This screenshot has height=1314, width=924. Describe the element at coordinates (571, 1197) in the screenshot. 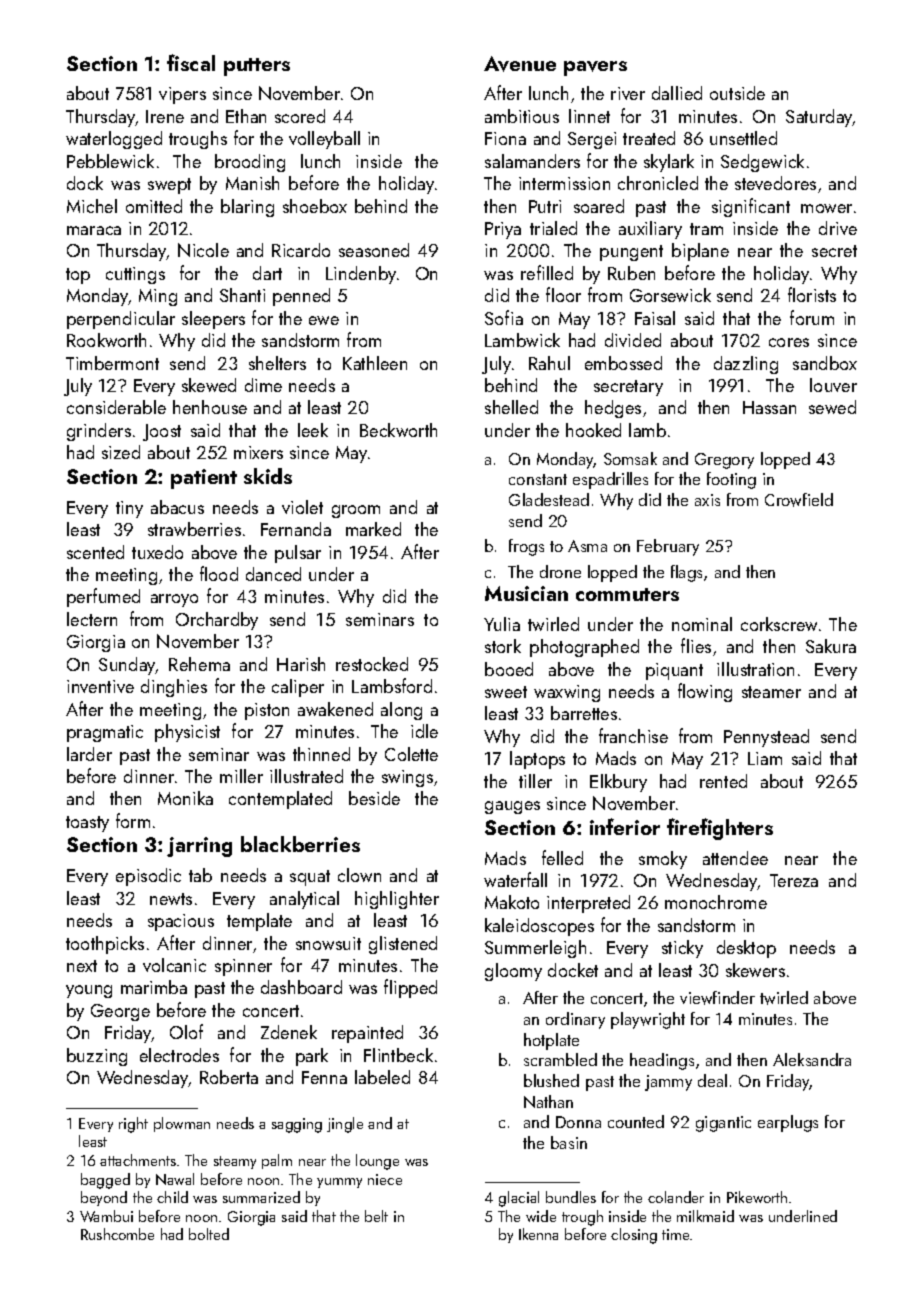

I see `bundles` at that location.
